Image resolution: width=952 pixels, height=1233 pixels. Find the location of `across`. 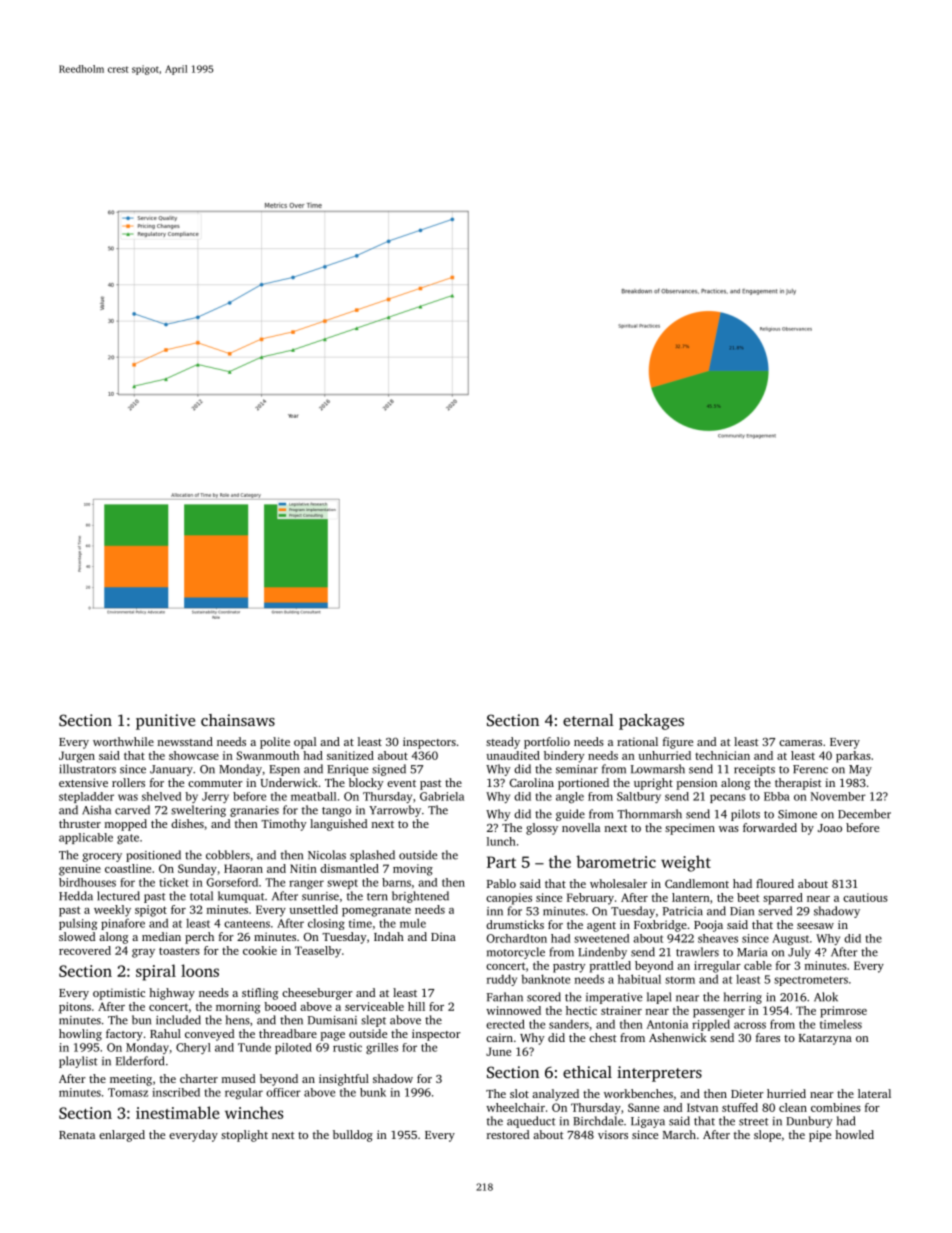

across is located at coordinates (750, 1025).
